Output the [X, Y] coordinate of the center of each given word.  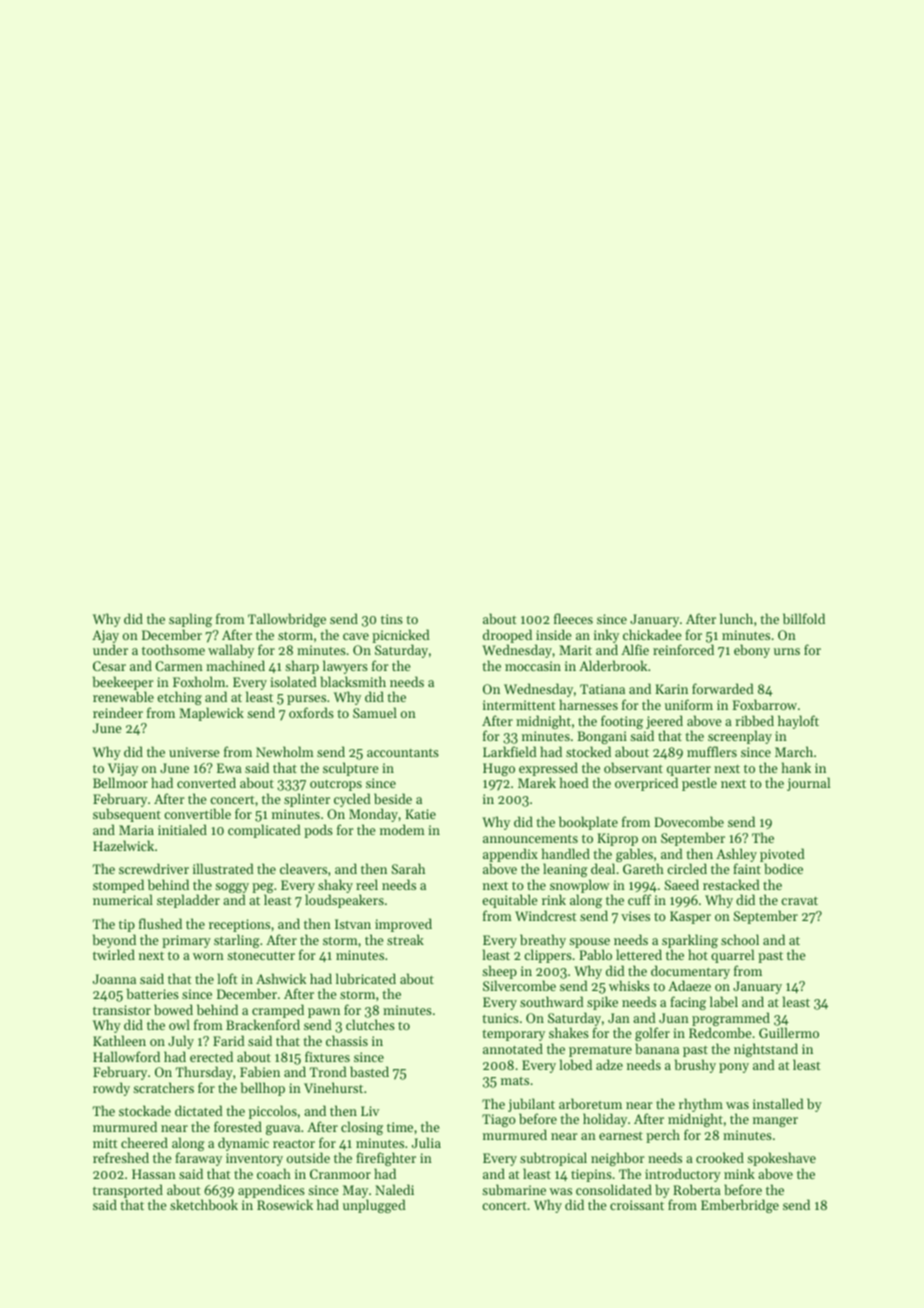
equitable [509, 901]
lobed [576, 1064]
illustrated [223, 868]
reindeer [118, 712]
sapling [190, 620]
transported [128, 1191]
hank [796, 767]
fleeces [573, 618]
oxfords [311, 712]
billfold [804, 618]
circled [687, 868]
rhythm [701, 1105]
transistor [122, 1010]
